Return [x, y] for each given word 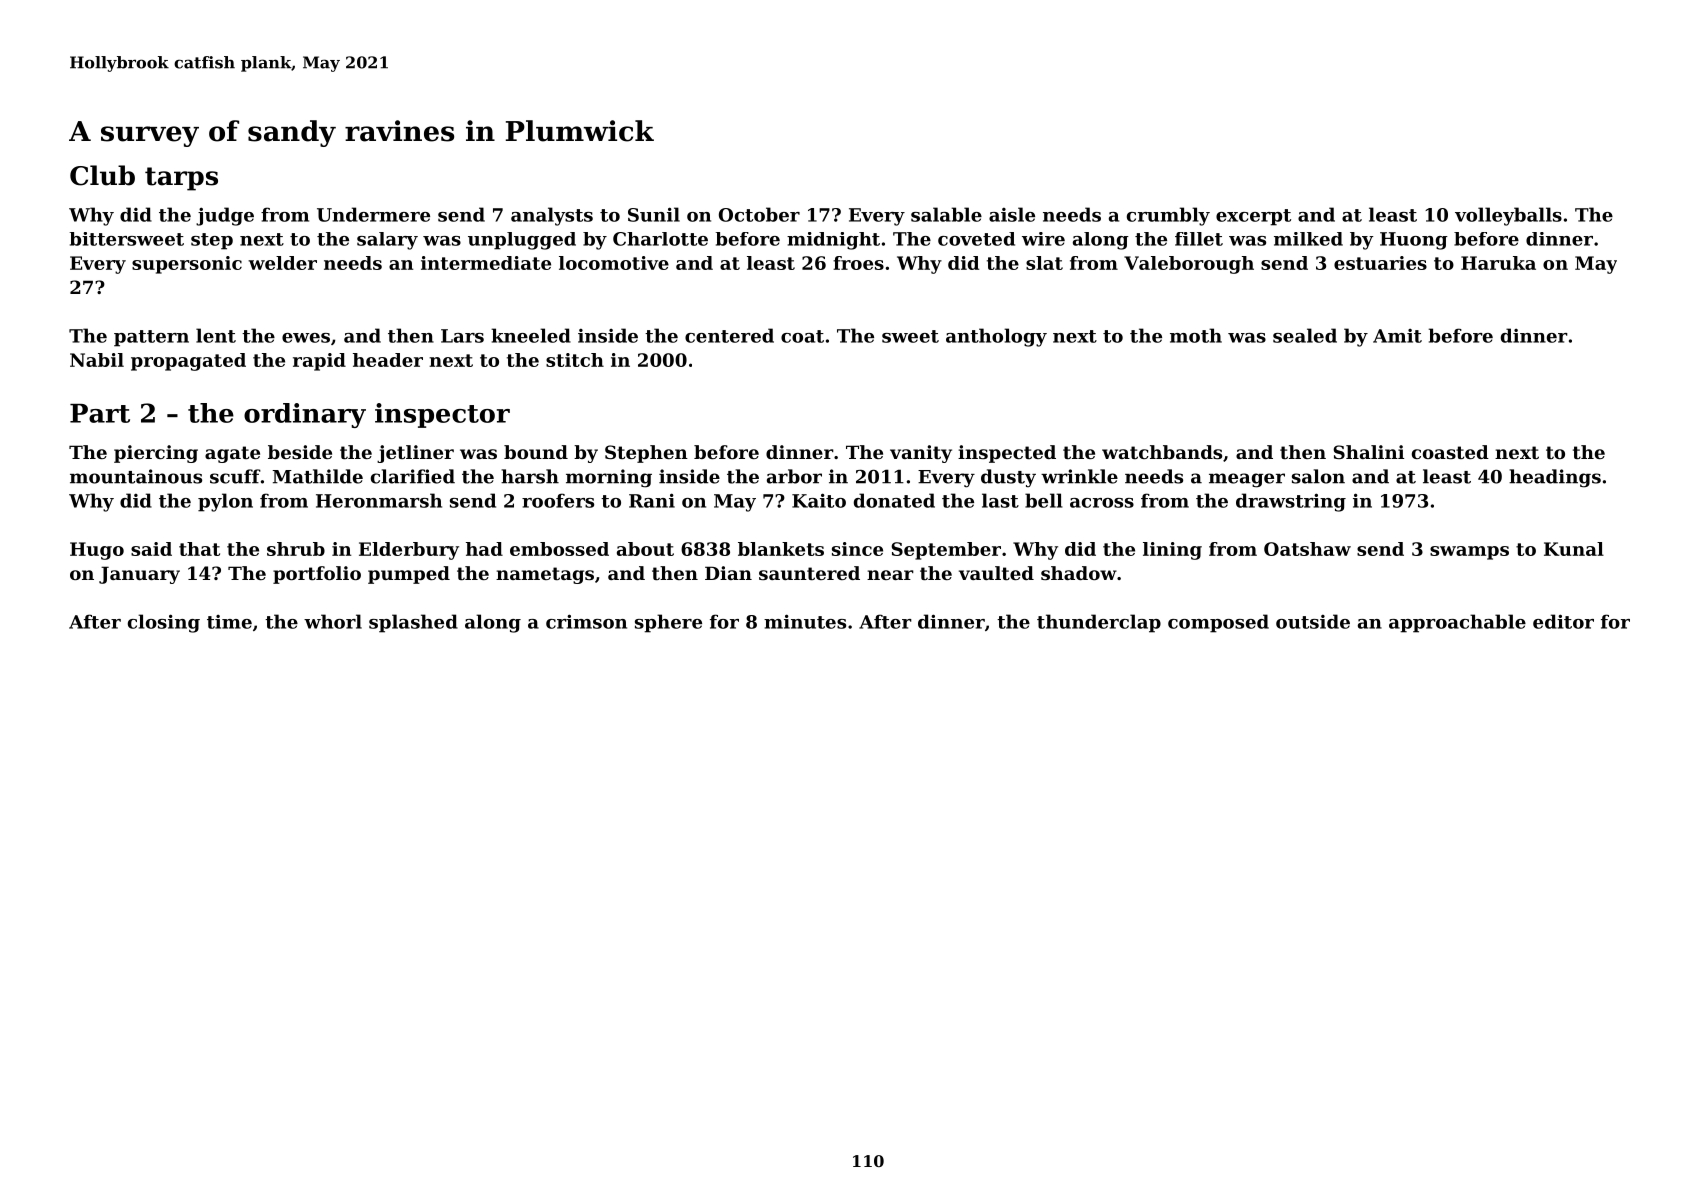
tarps [181, 179]
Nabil [97, 360]
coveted [976, 239]
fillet [1199, 239]
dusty [1008, 478]
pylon [225, 502]
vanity [921, 454]
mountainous [136, 476]
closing [164, 623]
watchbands [1162, 452]
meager [1247, 480]
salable [946, 214]
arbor [794, 476]
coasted [1450, 452]
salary [387, 241]
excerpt [1253, 217]
